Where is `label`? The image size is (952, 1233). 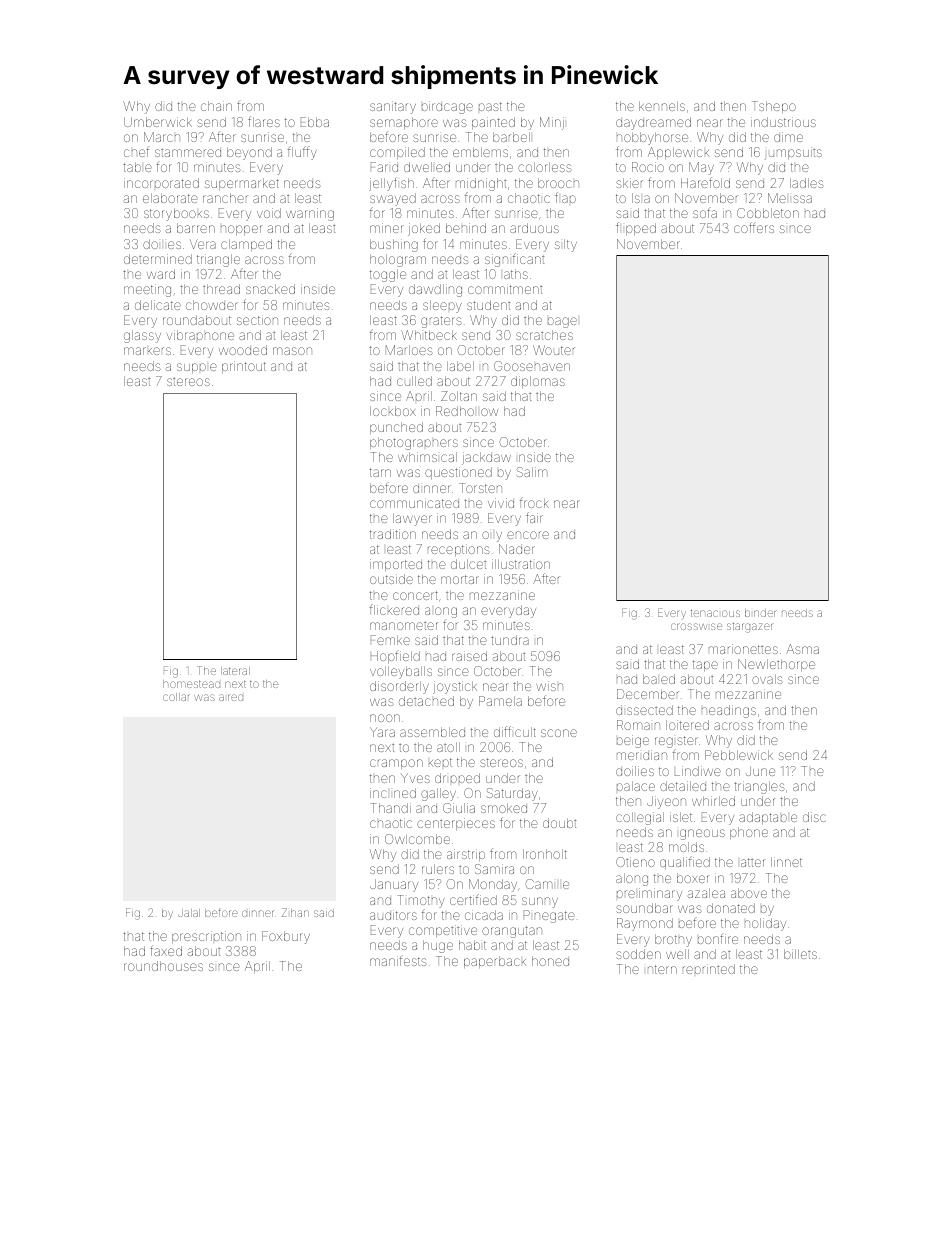
label is located at coordinates (460, 366).
